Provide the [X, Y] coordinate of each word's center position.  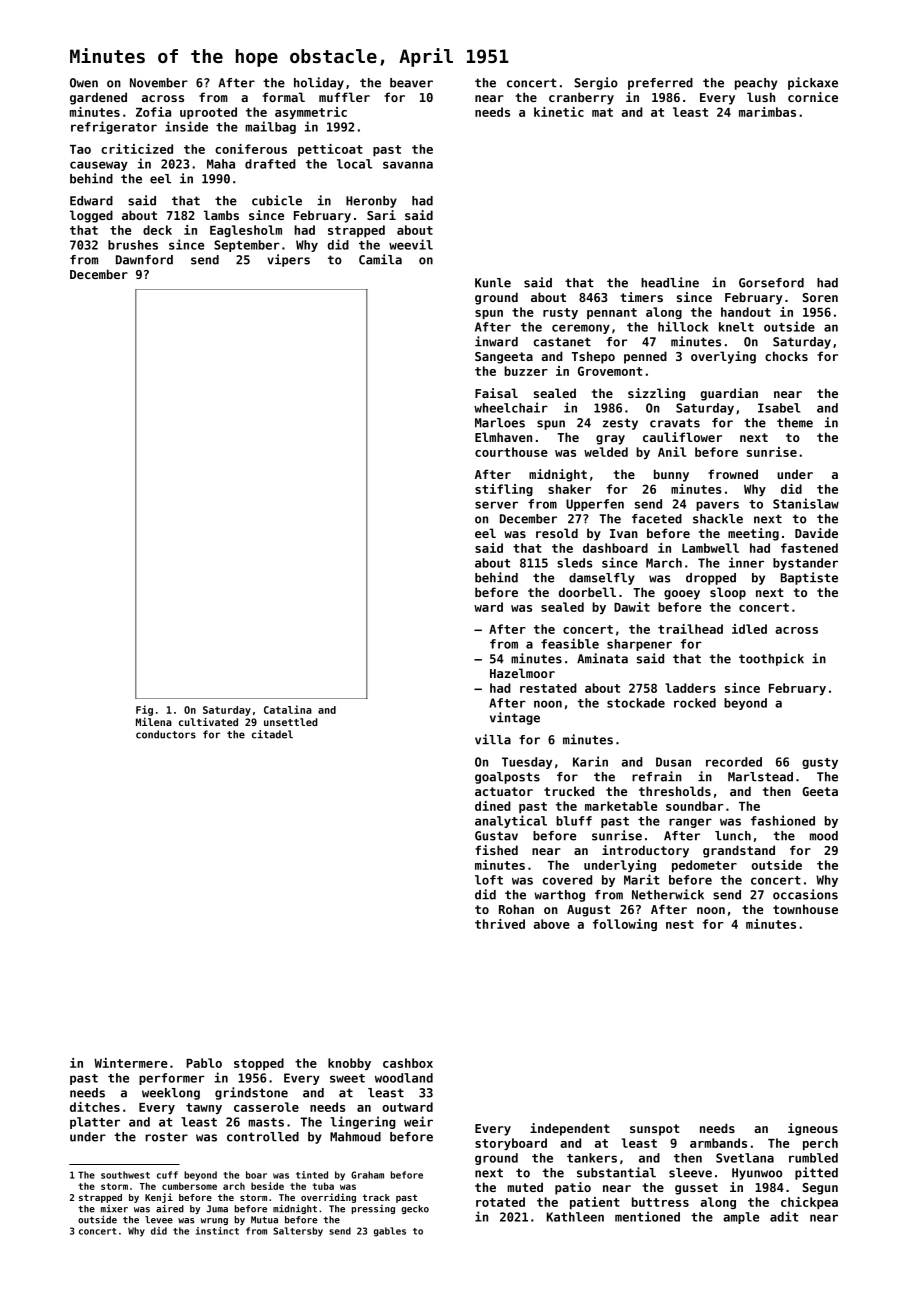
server [496, 505]
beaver [411, 83]
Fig [144, 710]
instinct [217, 1231]
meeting [753, 534]
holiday [319, 83]
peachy [756, 84]
